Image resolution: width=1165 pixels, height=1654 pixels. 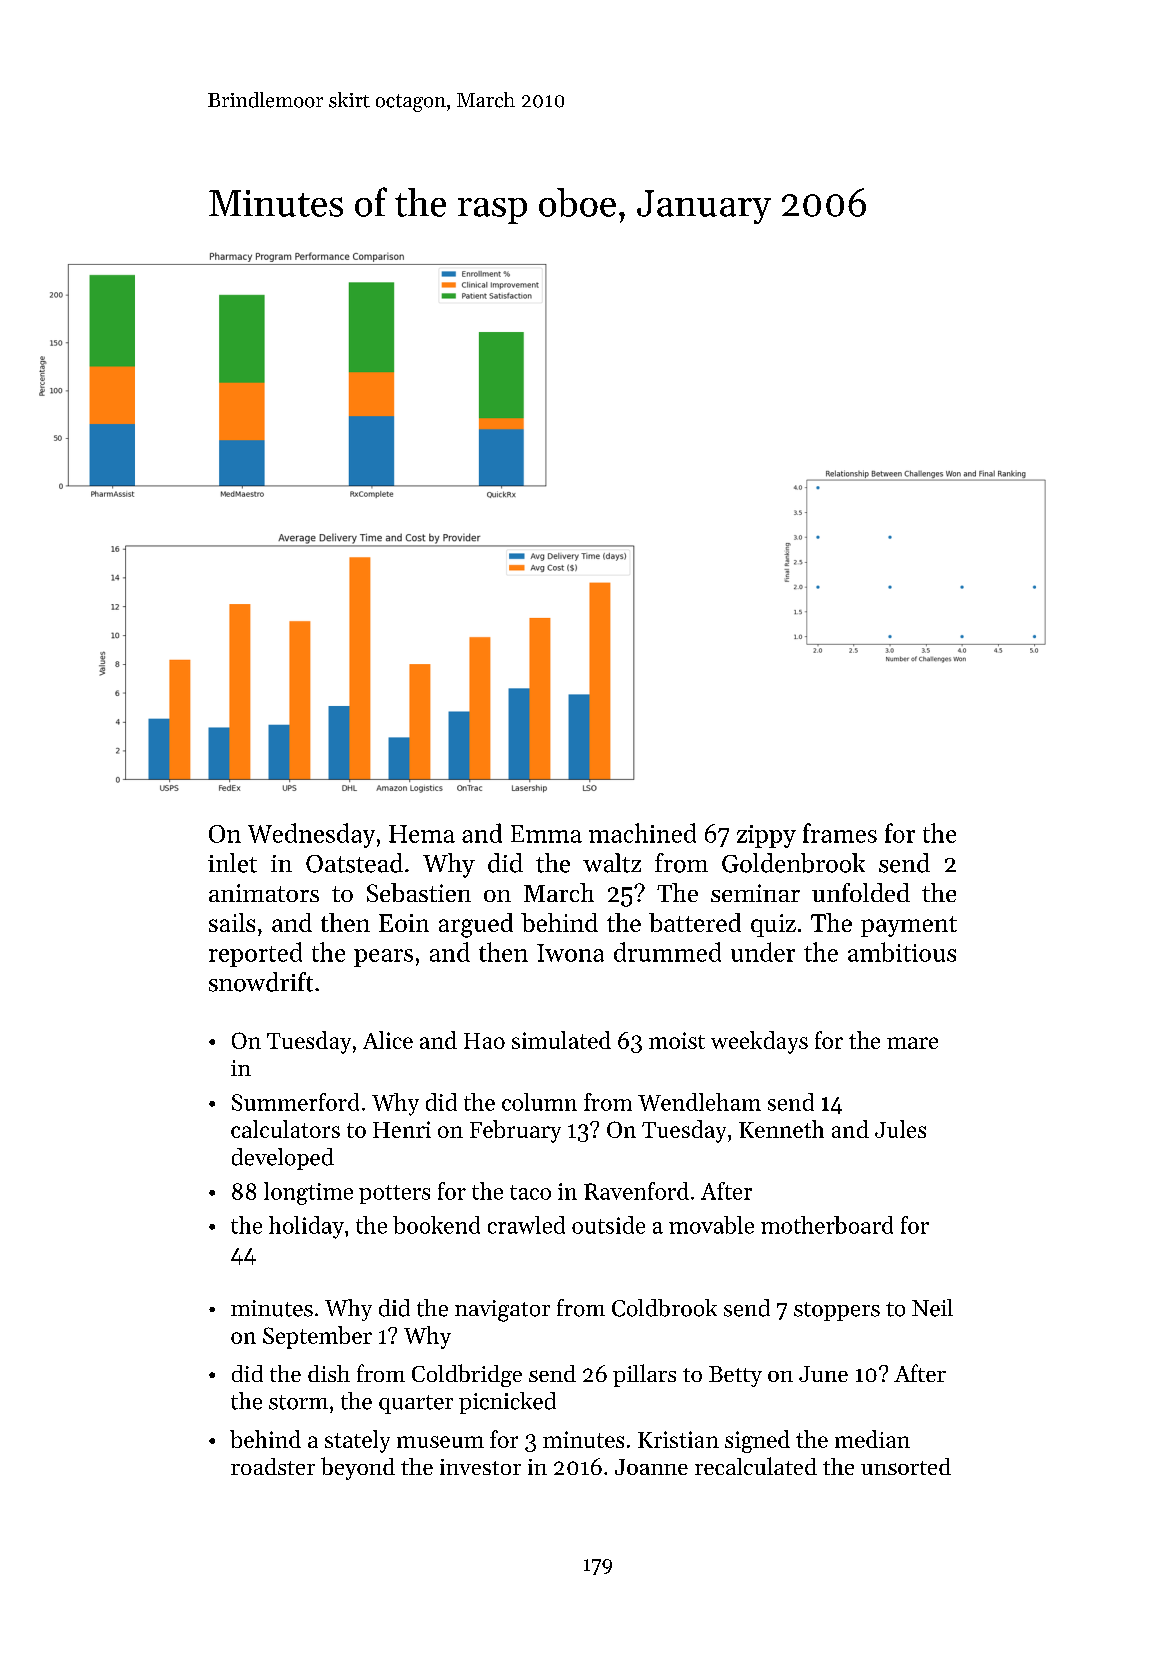 What do you see at coordinates (539, 1102) in the document?
I see `column` at bounding box center [539, 1102].
